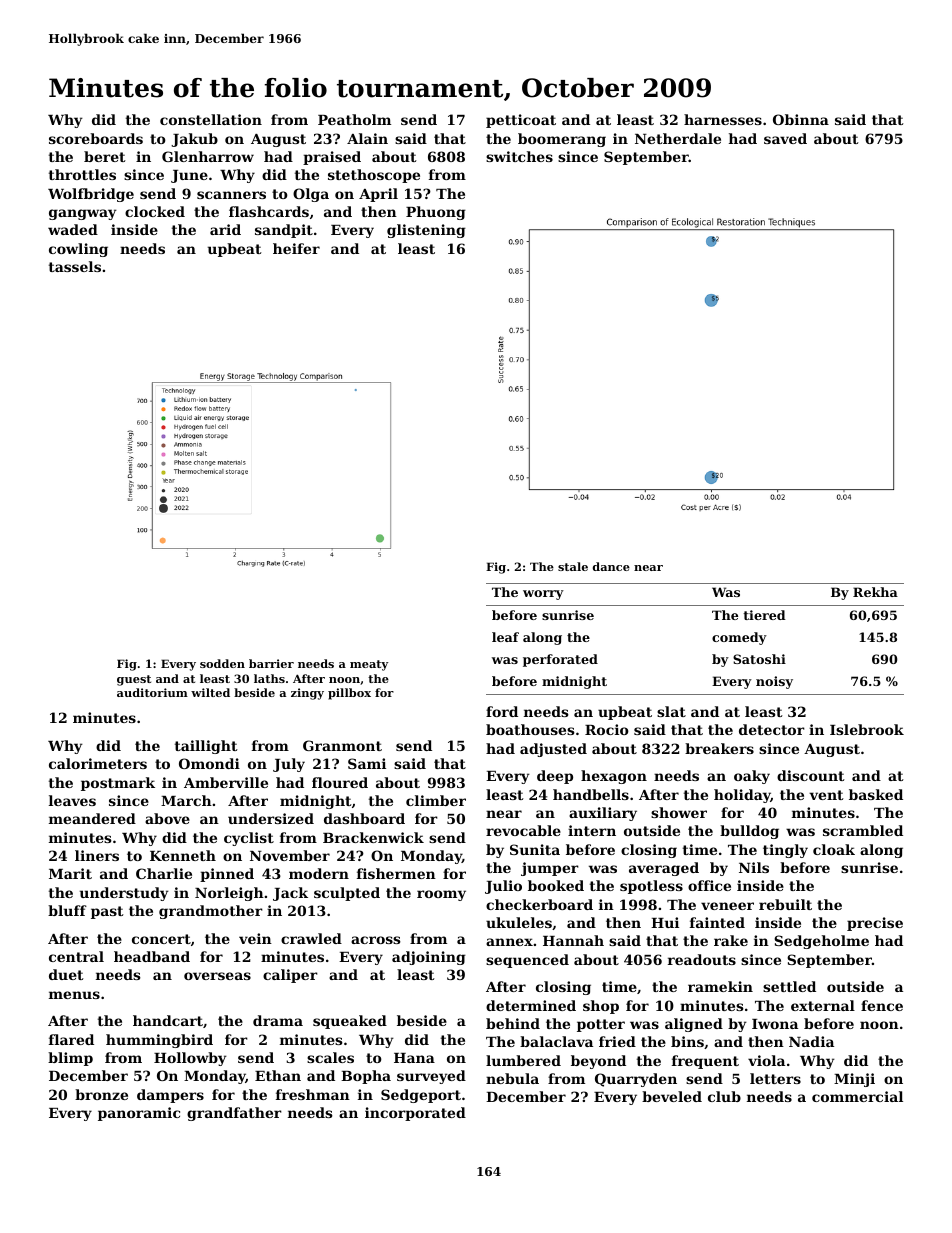  I want to click on sequenced, so click(527, 961).
